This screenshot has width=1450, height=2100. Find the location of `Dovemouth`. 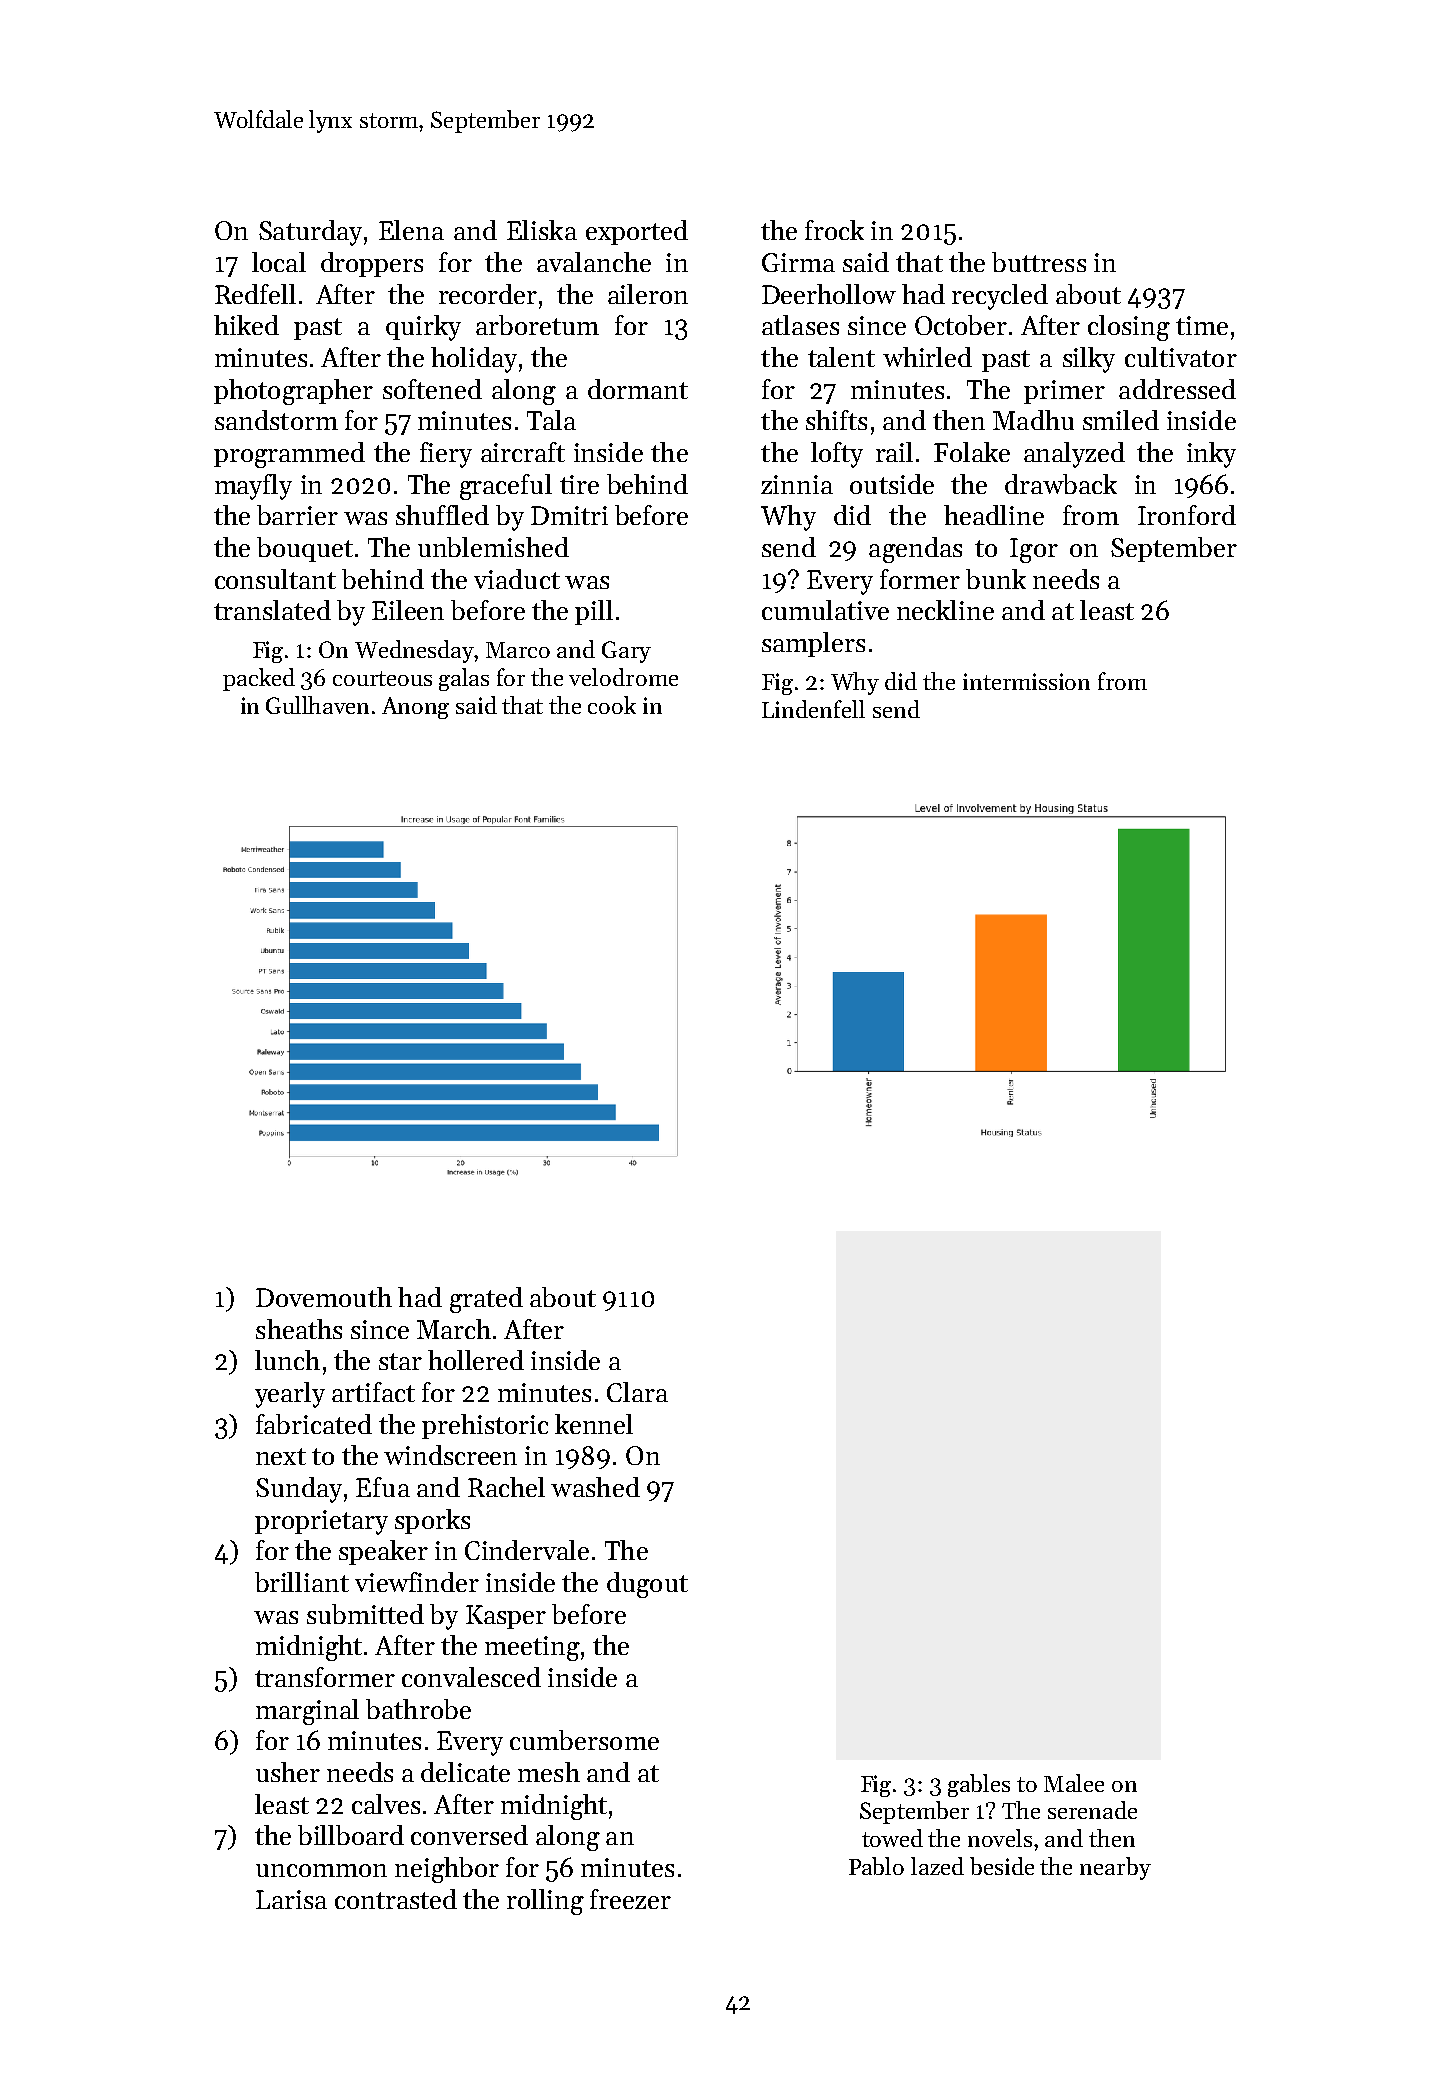

Dovemouth is located at coordinates (324, 1297).
